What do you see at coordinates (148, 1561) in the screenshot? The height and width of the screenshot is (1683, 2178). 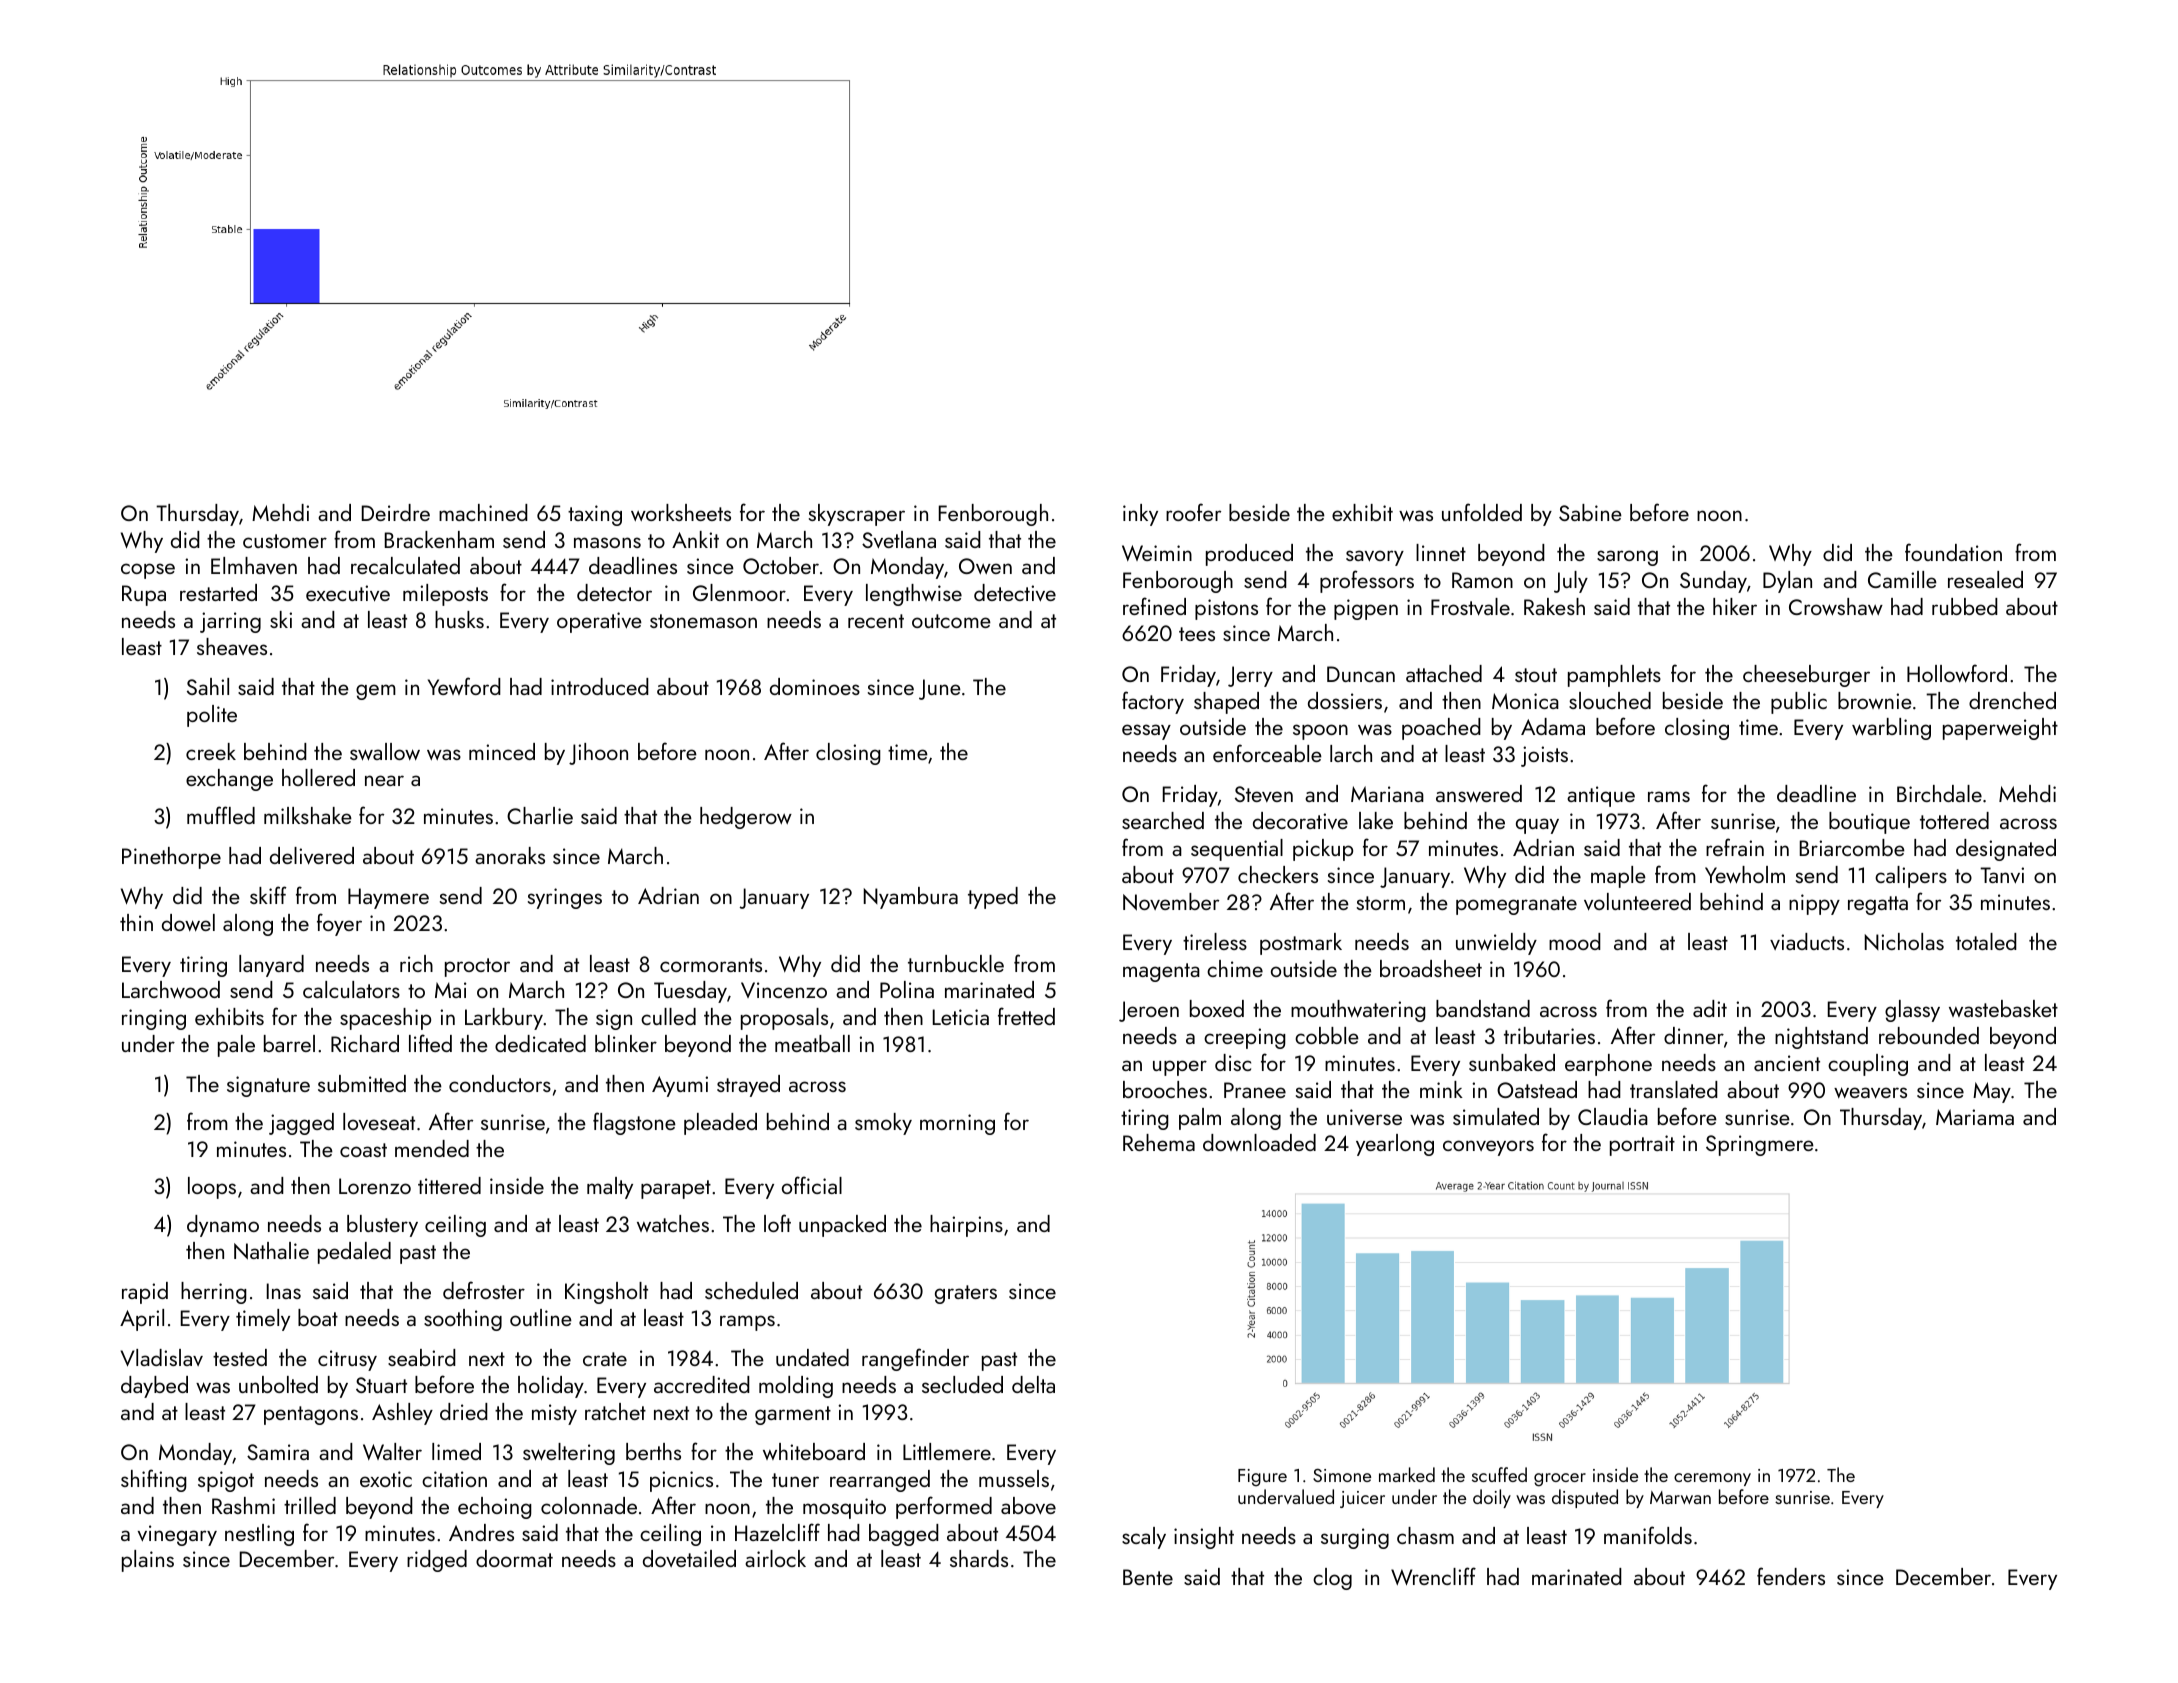 I see `plains` at bounding box center [148, 1561].
